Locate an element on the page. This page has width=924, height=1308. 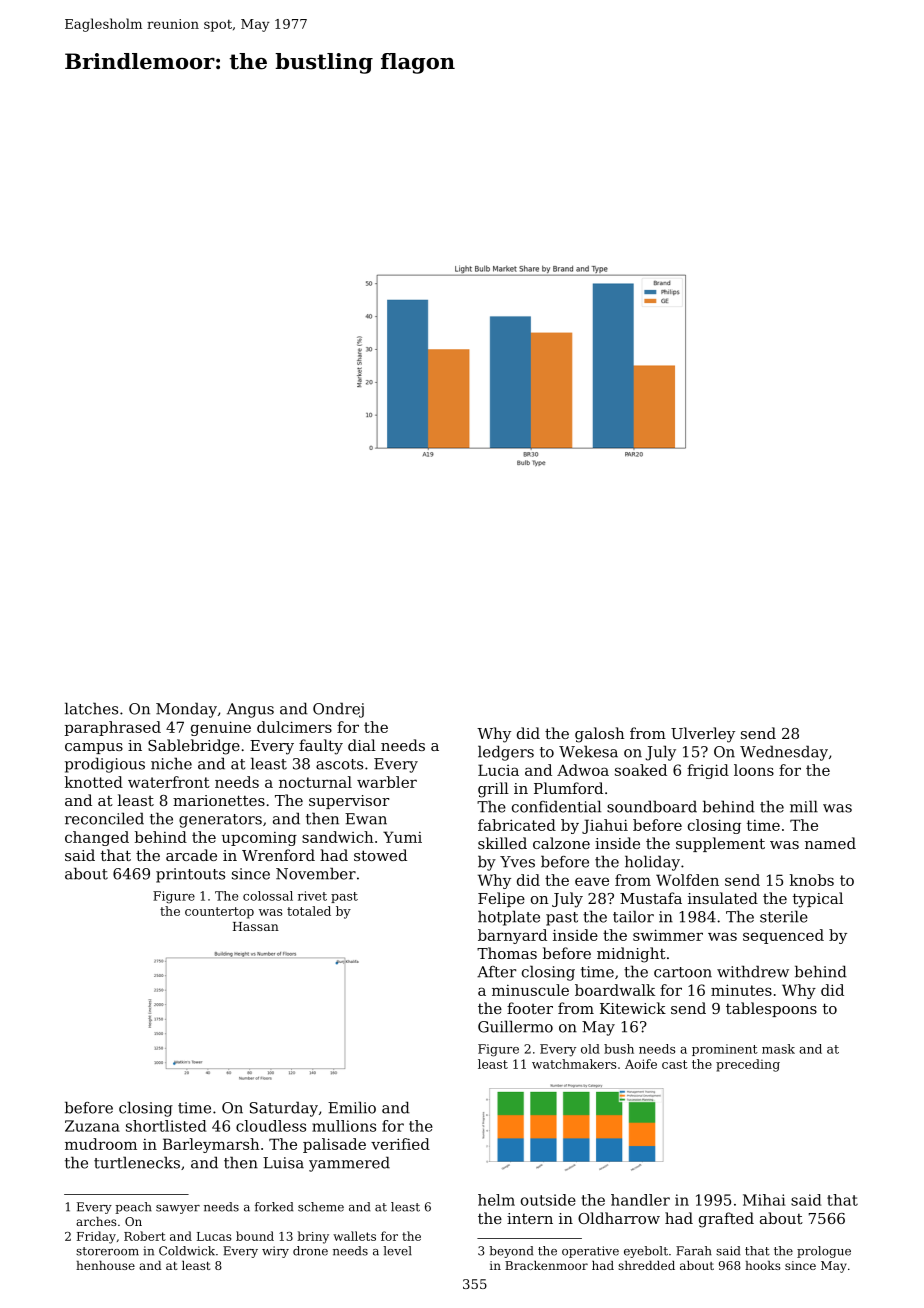
footer is located at coordinates (530, 1008).
